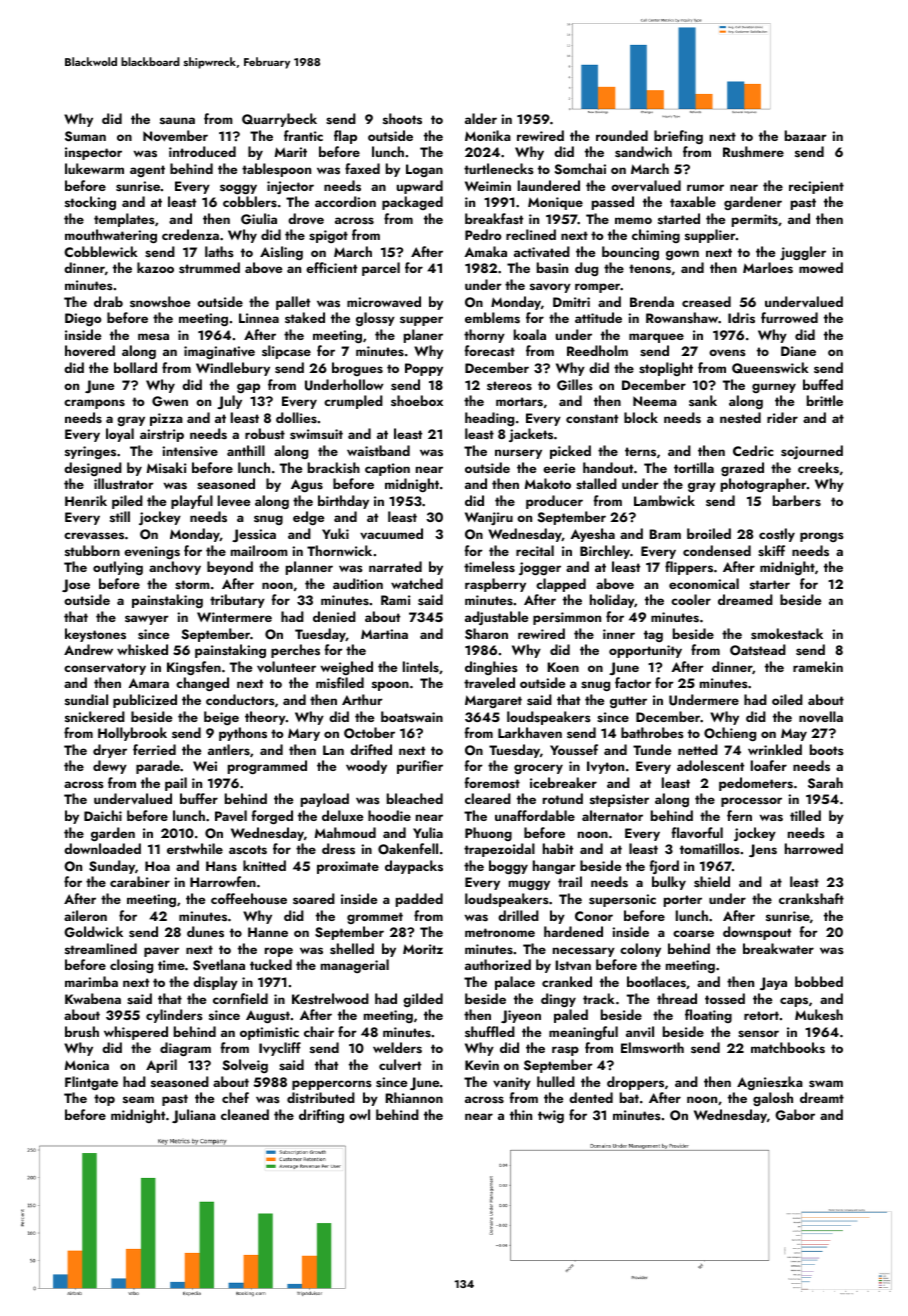 This image has width=908, height=1316. Describe the element at coordinates (489, 518) in the image. I see `Wanjiru` at that location.
